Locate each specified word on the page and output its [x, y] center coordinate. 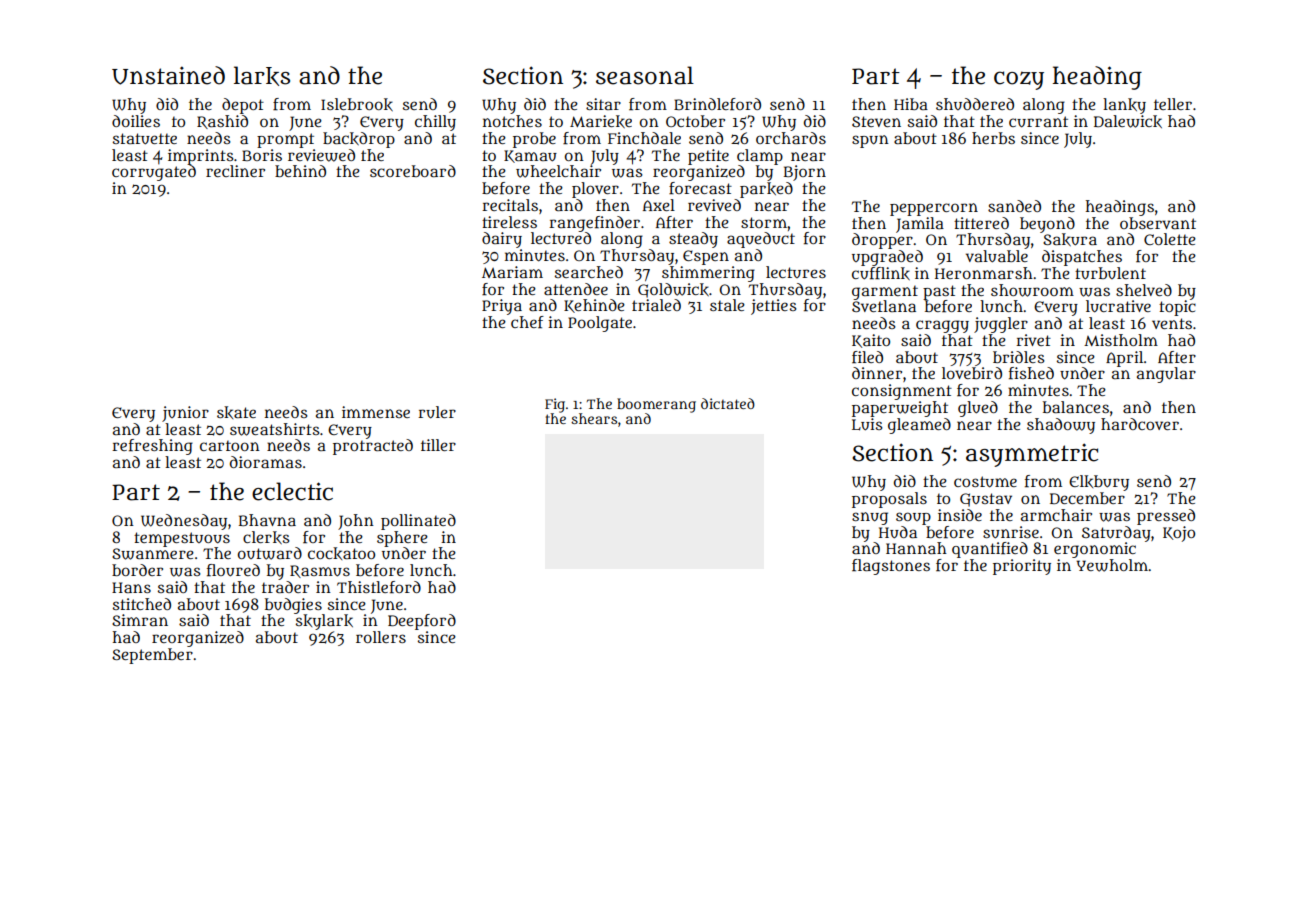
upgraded [887, 258]
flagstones [891, 567]
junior [185, 414]
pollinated [418, 522]
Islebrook [357, 104]
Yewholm [1112, 565]
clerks [266, 537]
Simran [140, 620]
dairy [502, 240]
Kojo [1179, 534]
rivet [1033, 340]
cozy [1019, 80]
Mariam [512, 272]
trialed [656, 305]
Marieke [601, 121]
